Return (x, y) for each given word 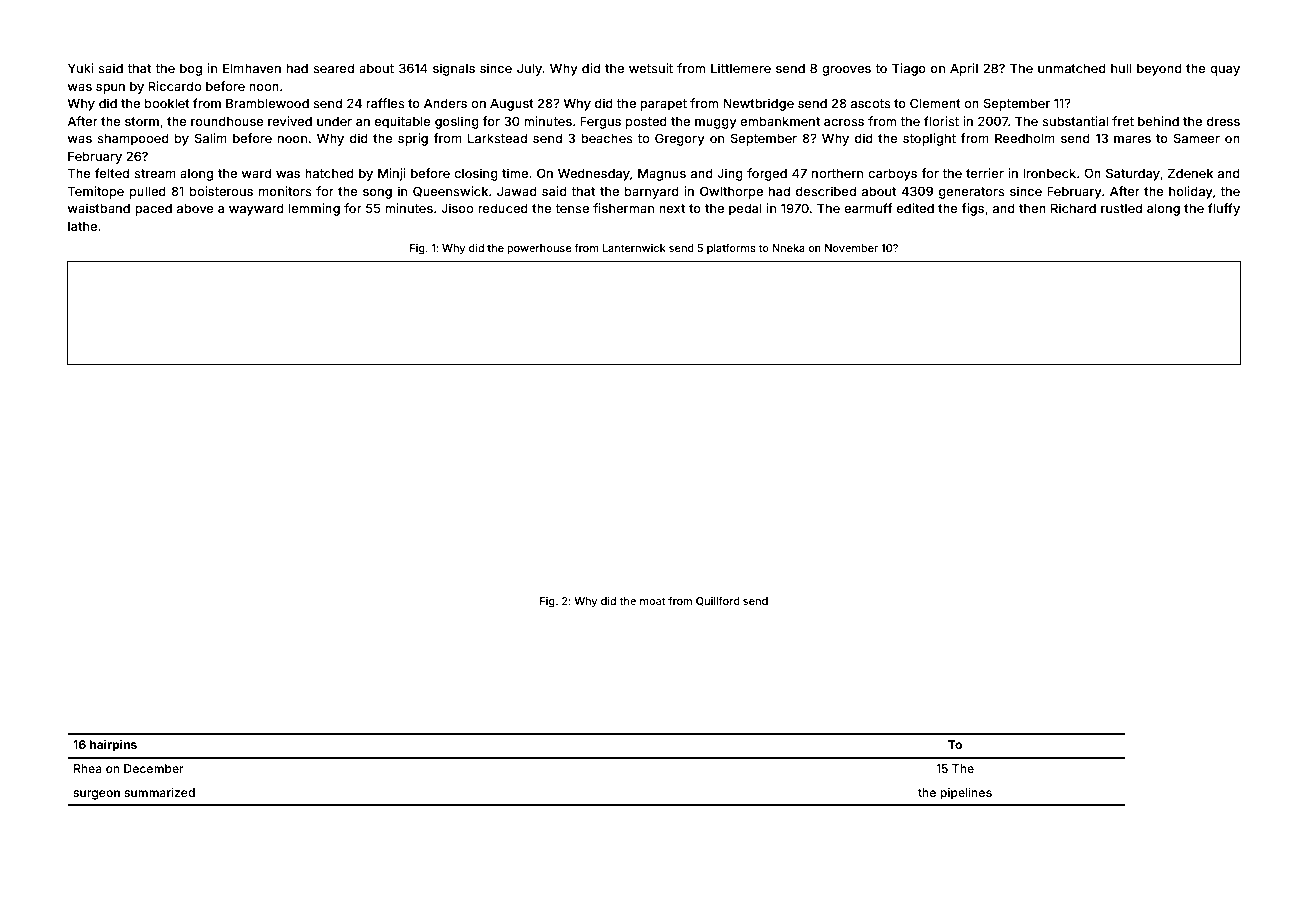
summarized (159, 792)
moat (652, 601)
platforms (731, 249)
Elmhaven (252, 68)
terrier (985, 173)
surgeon (96, 795)
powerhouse (539, 249)
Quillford (718, 601)
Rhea (88, 768)
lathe (82, 226)
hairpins (113, 745)
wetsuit (651, 68)
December (154, 768)
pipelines (966, 794)
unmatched (1072, 68)
